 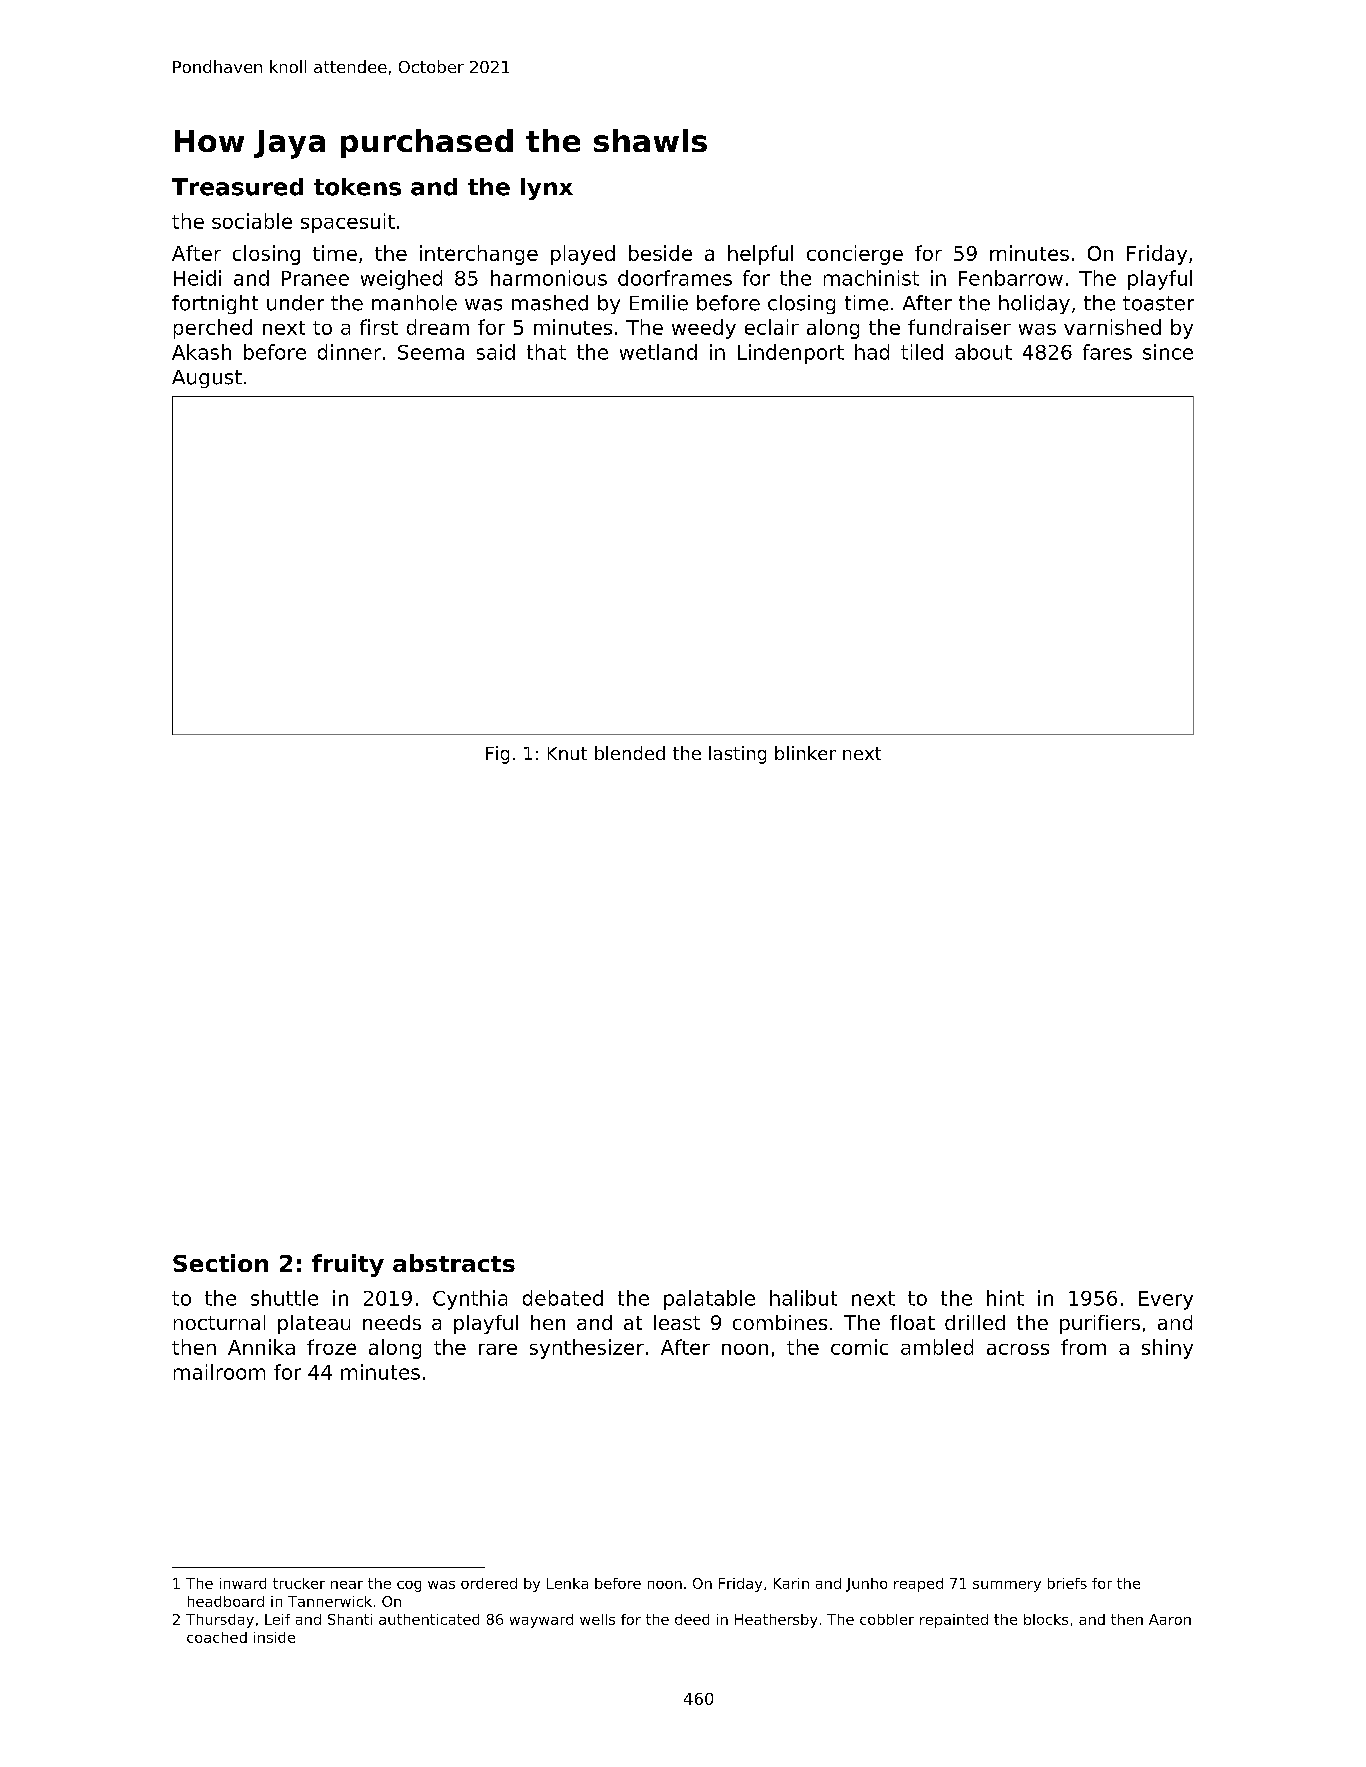 I want to click on blocks, so click(x=1046, y=1619).
